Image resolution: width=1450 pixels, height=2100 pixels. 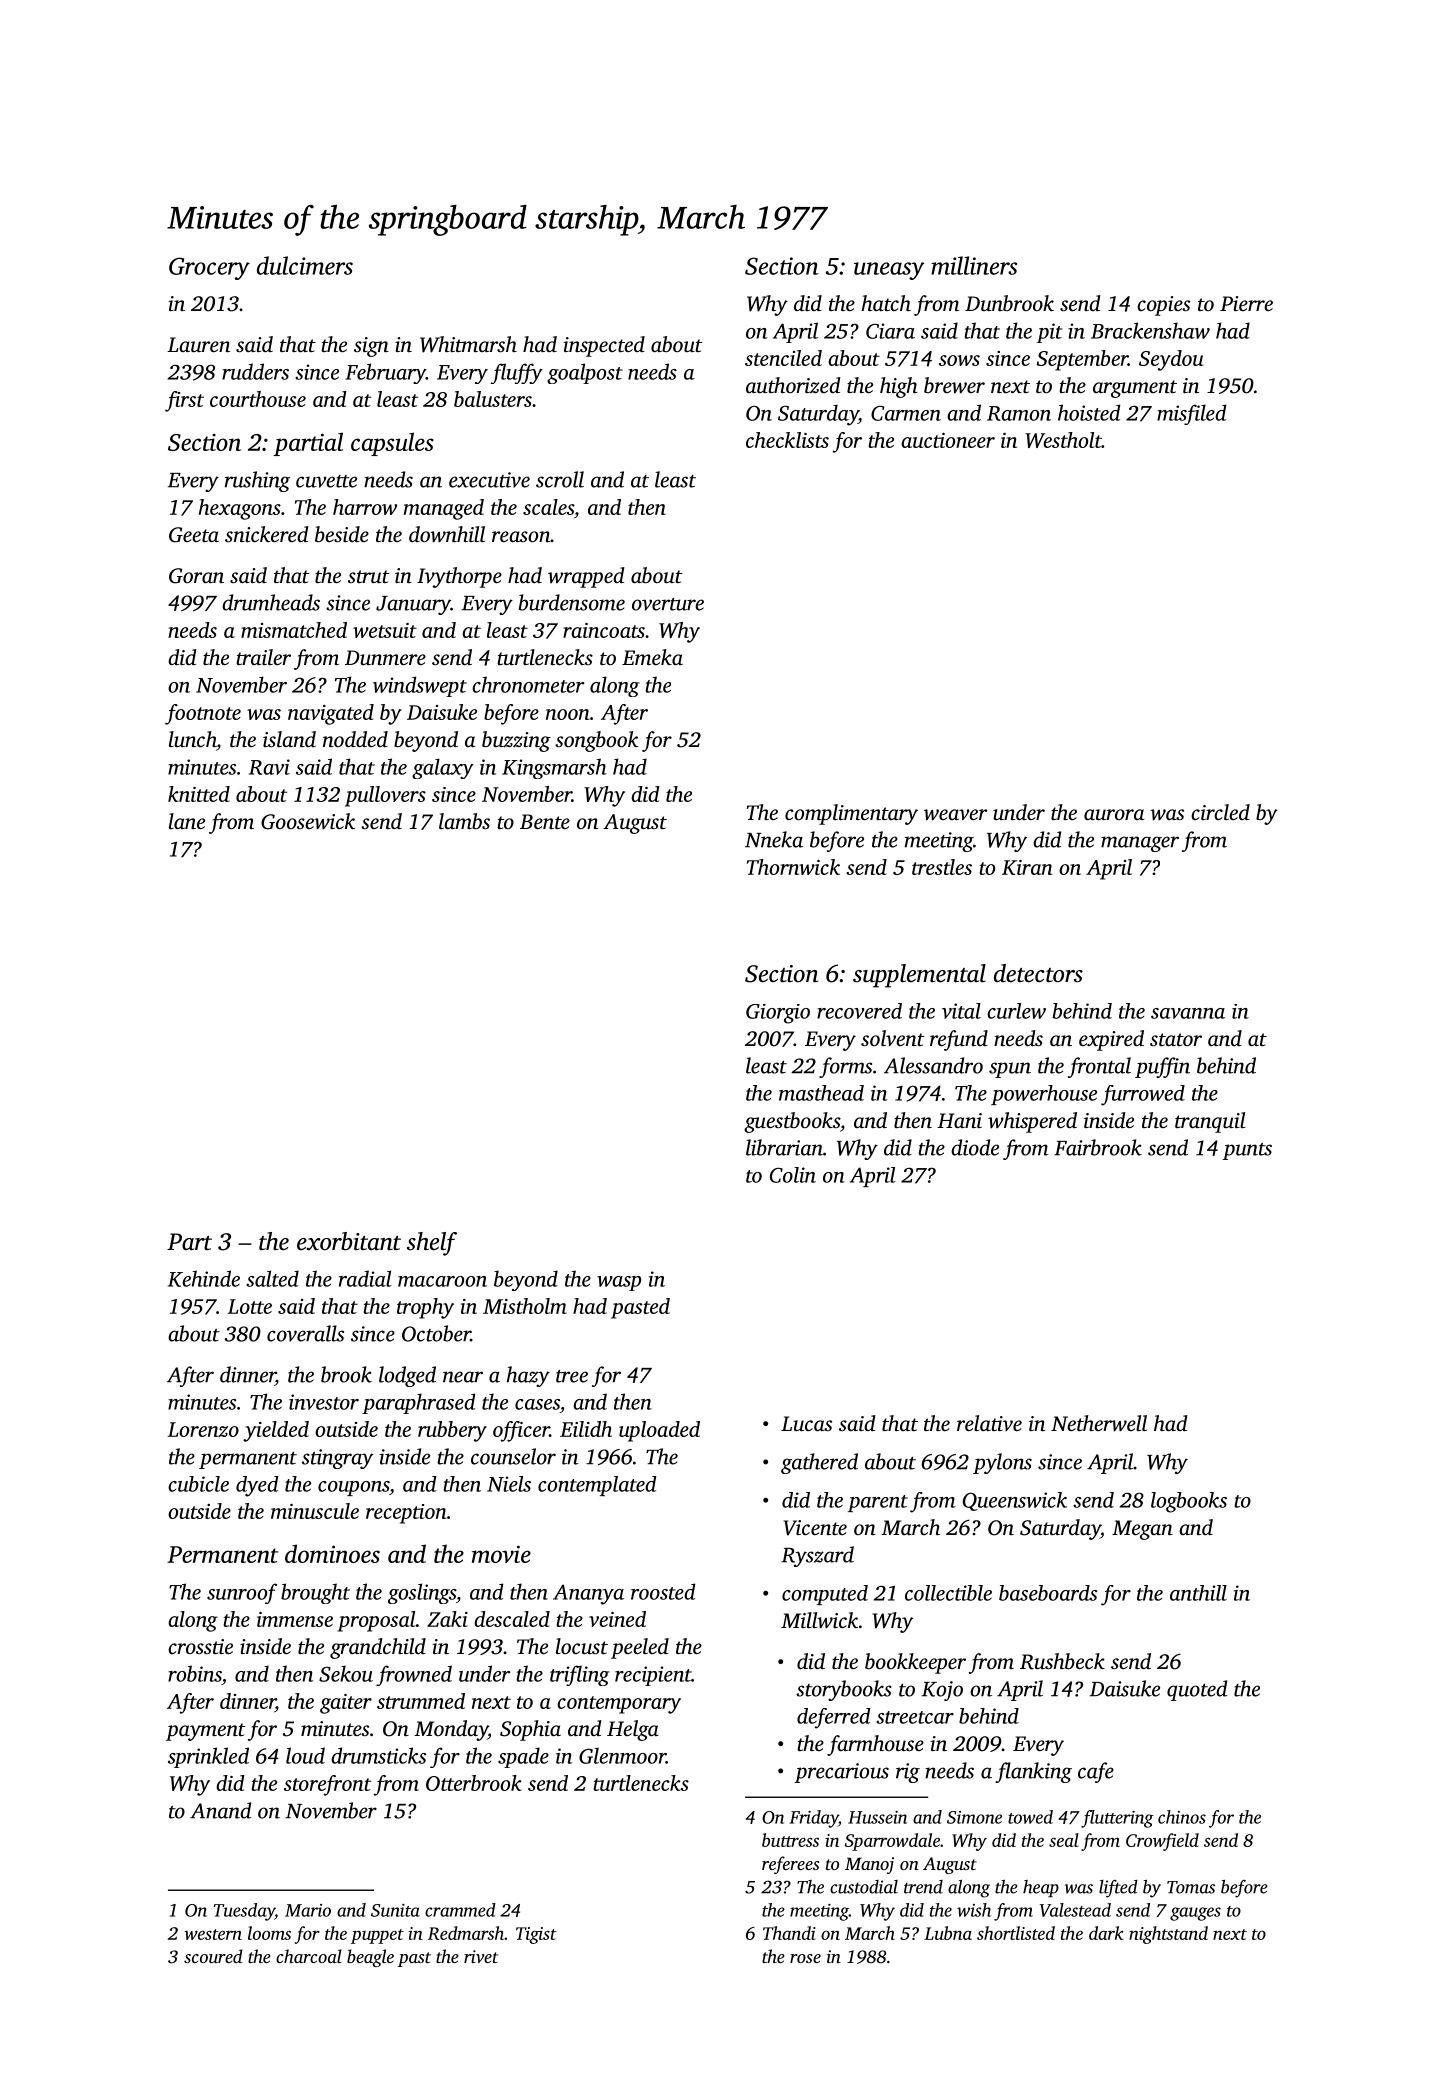 I want to click on lane, so click(x=187, y=821).
